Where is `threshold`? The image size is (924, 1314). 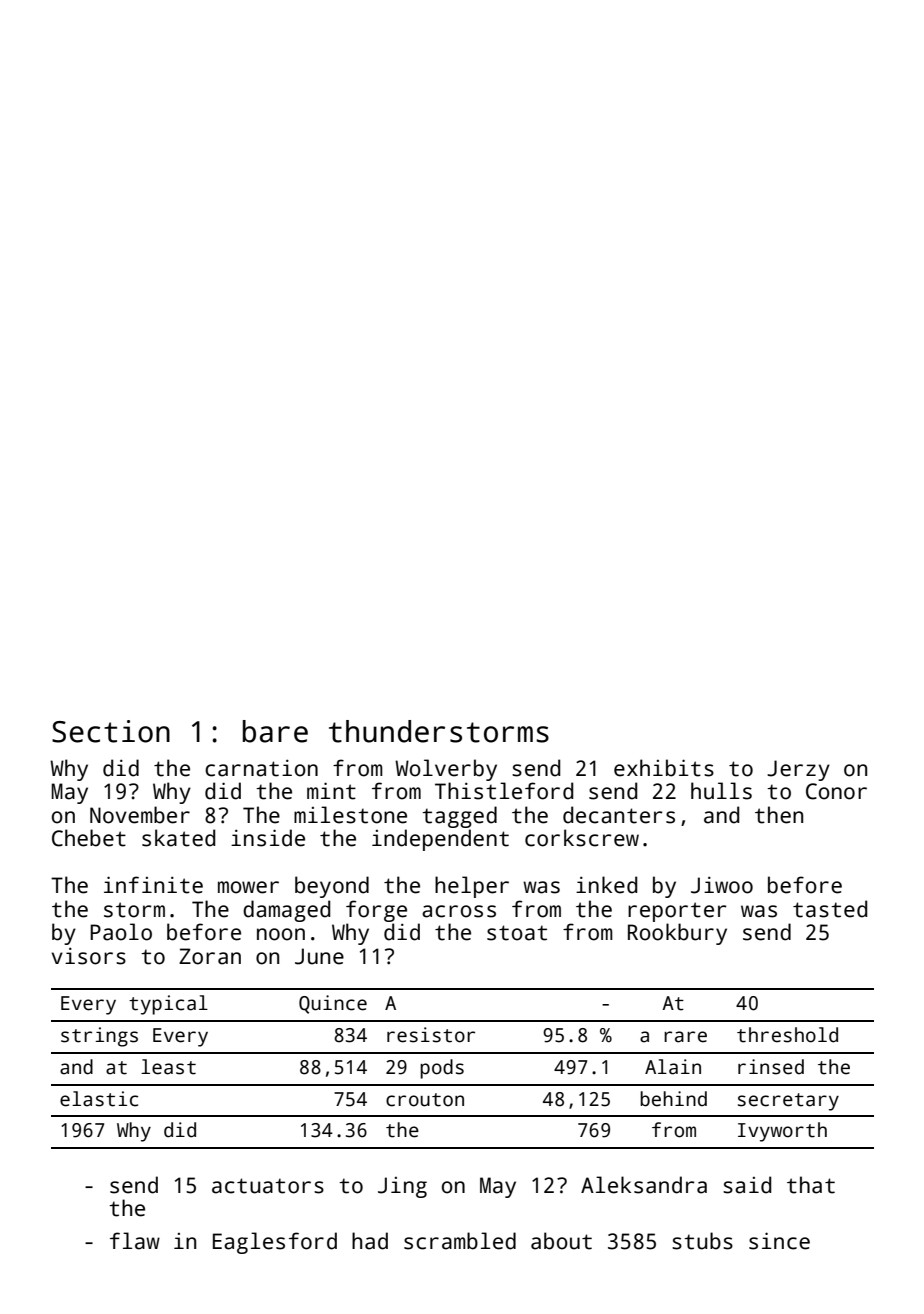
threshold is located at coordinates (787, 1035).
